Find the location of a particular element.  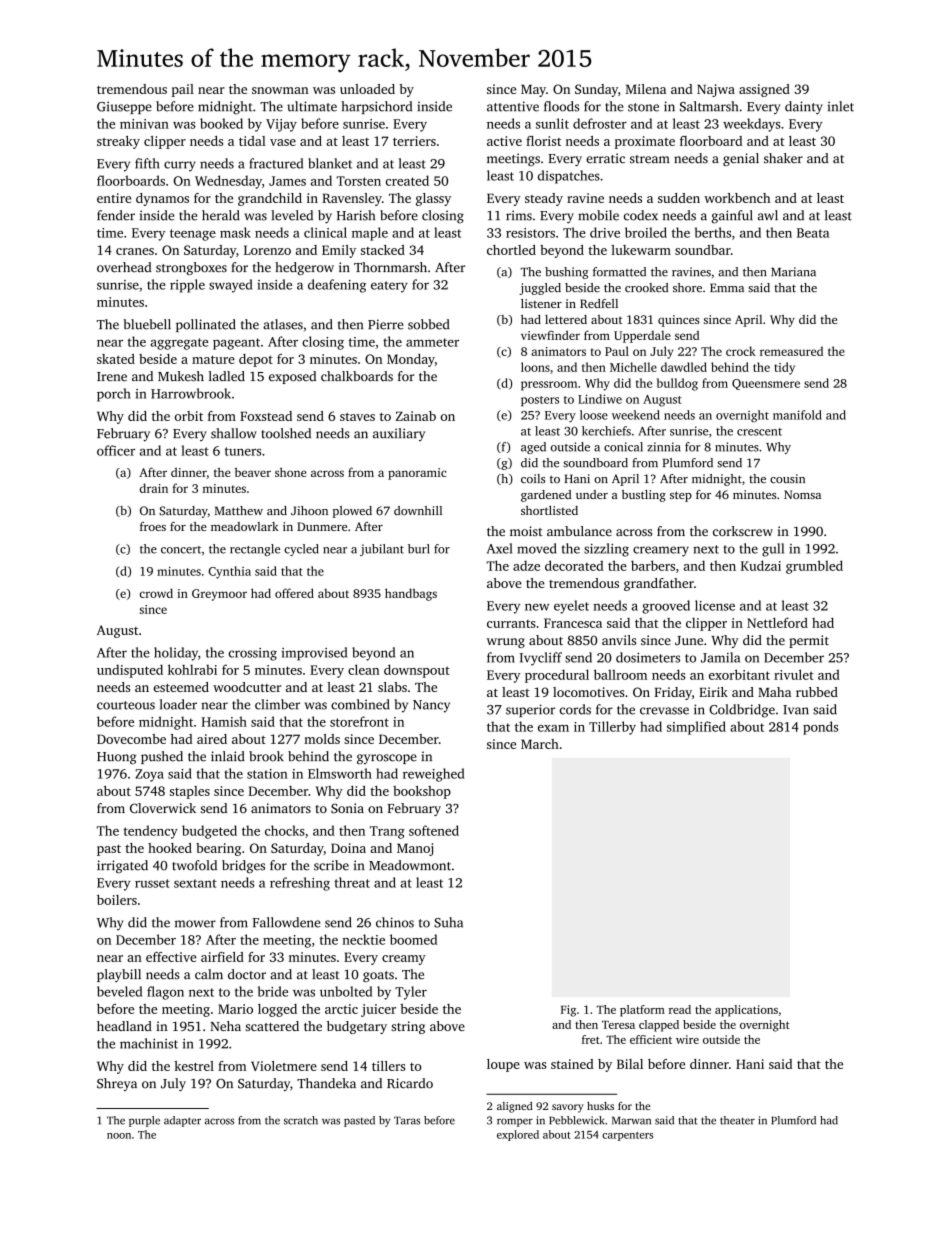

inlaid is located at coordinates (228, 756).
